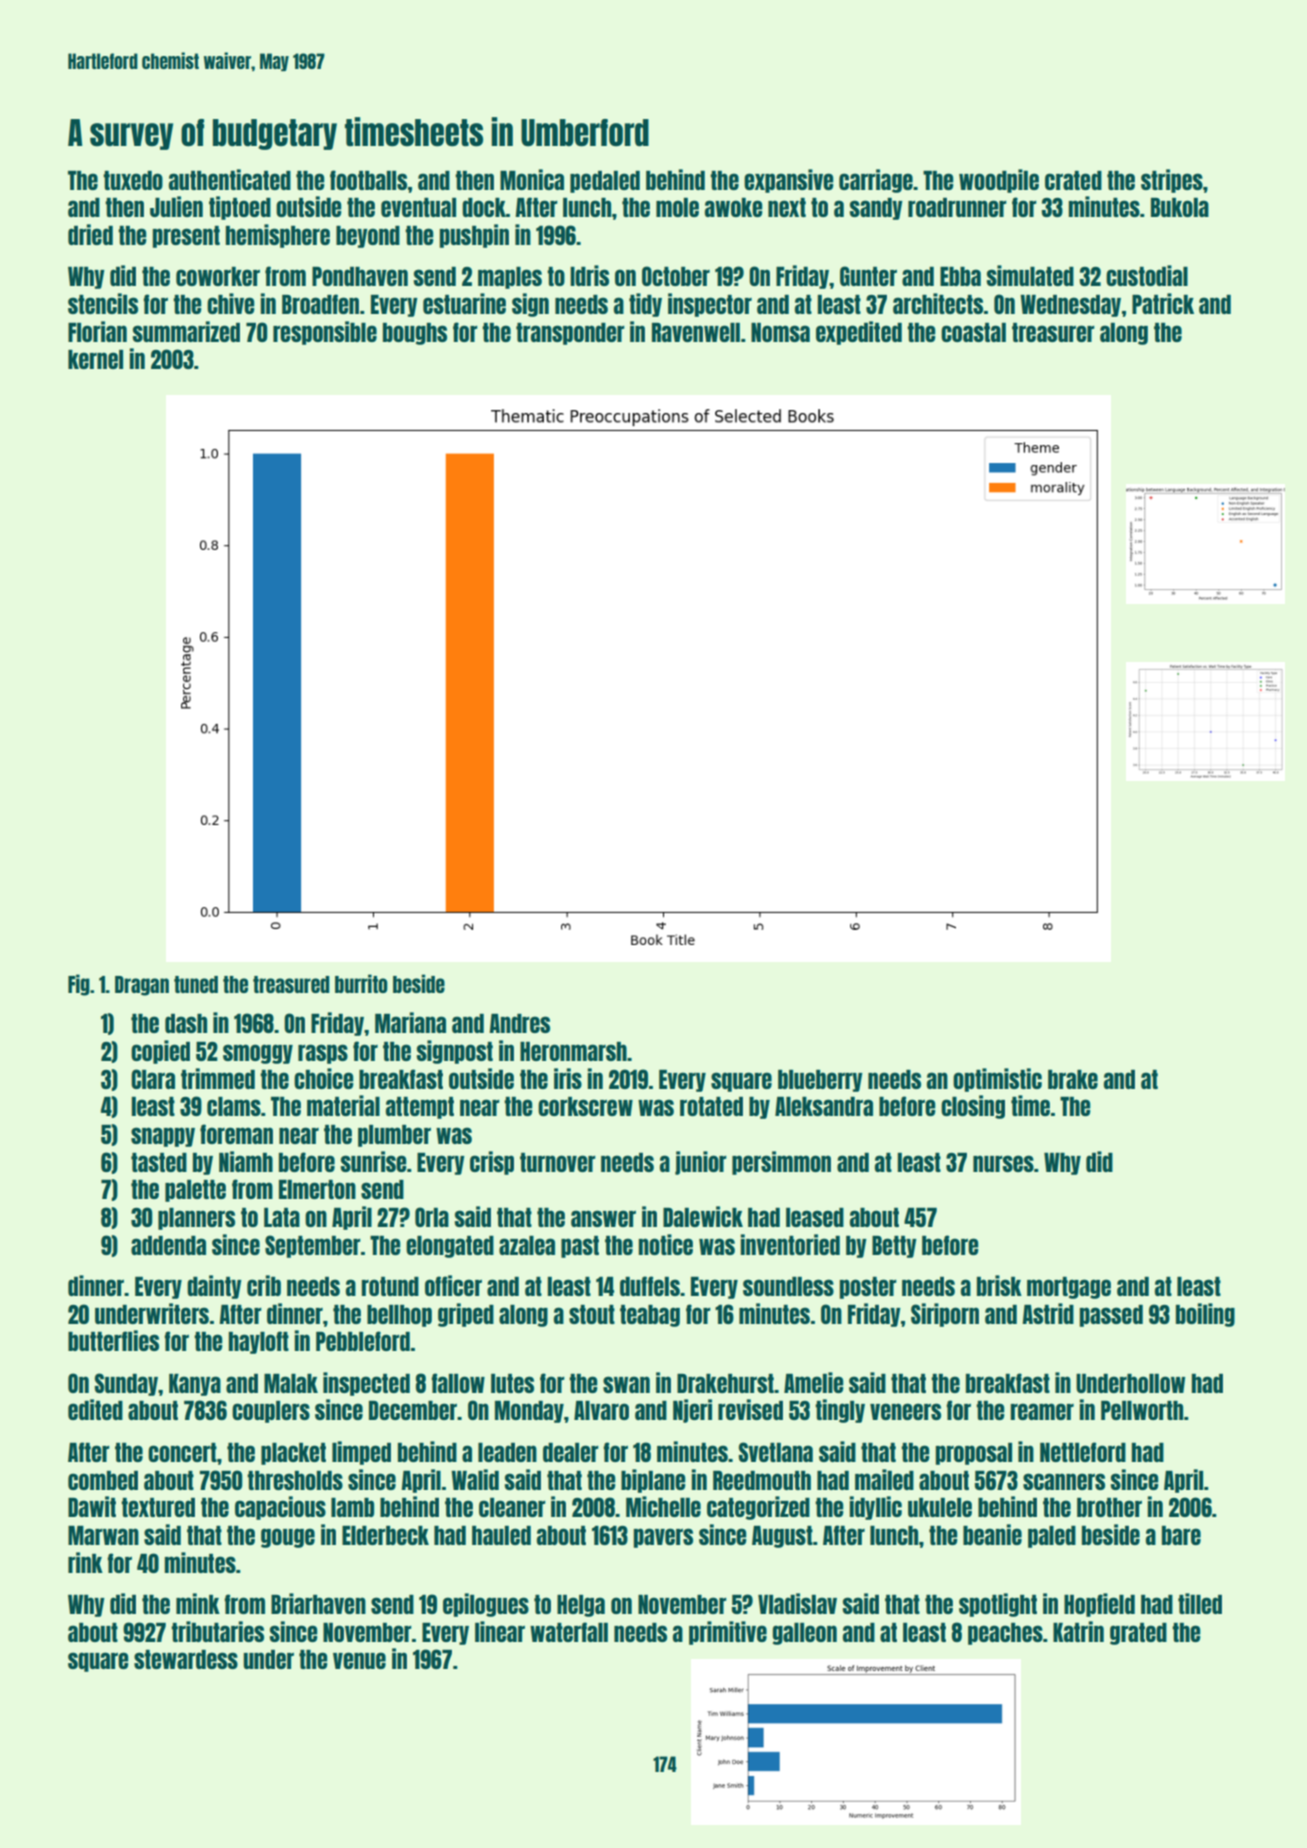  What do you see at coordinates (1099, 1605) in the screenshot?
I see `Hopfield` at bounding box center [1099, 1605].
